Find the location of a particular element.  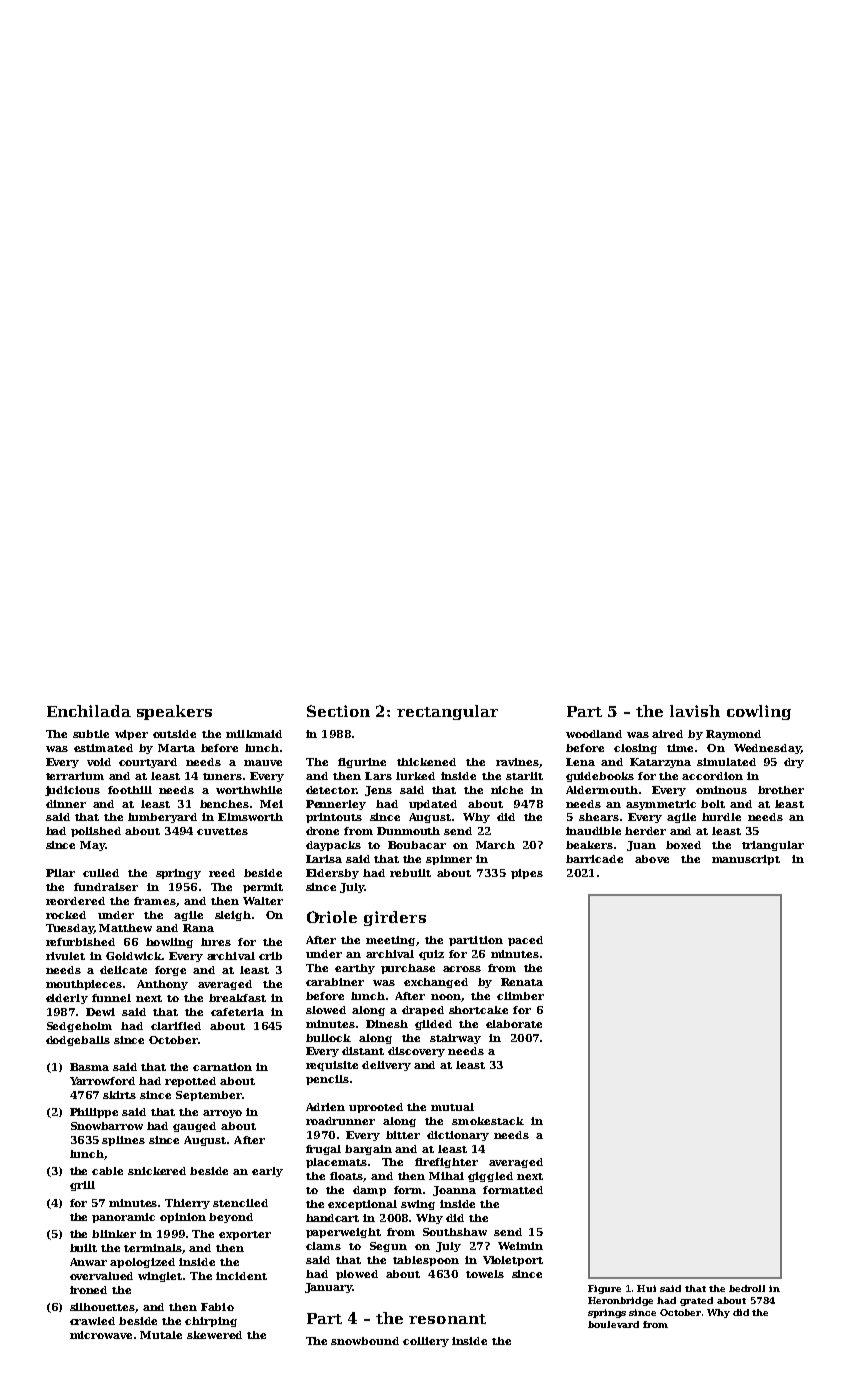

skewered is located at coordinates (214, 1335).
